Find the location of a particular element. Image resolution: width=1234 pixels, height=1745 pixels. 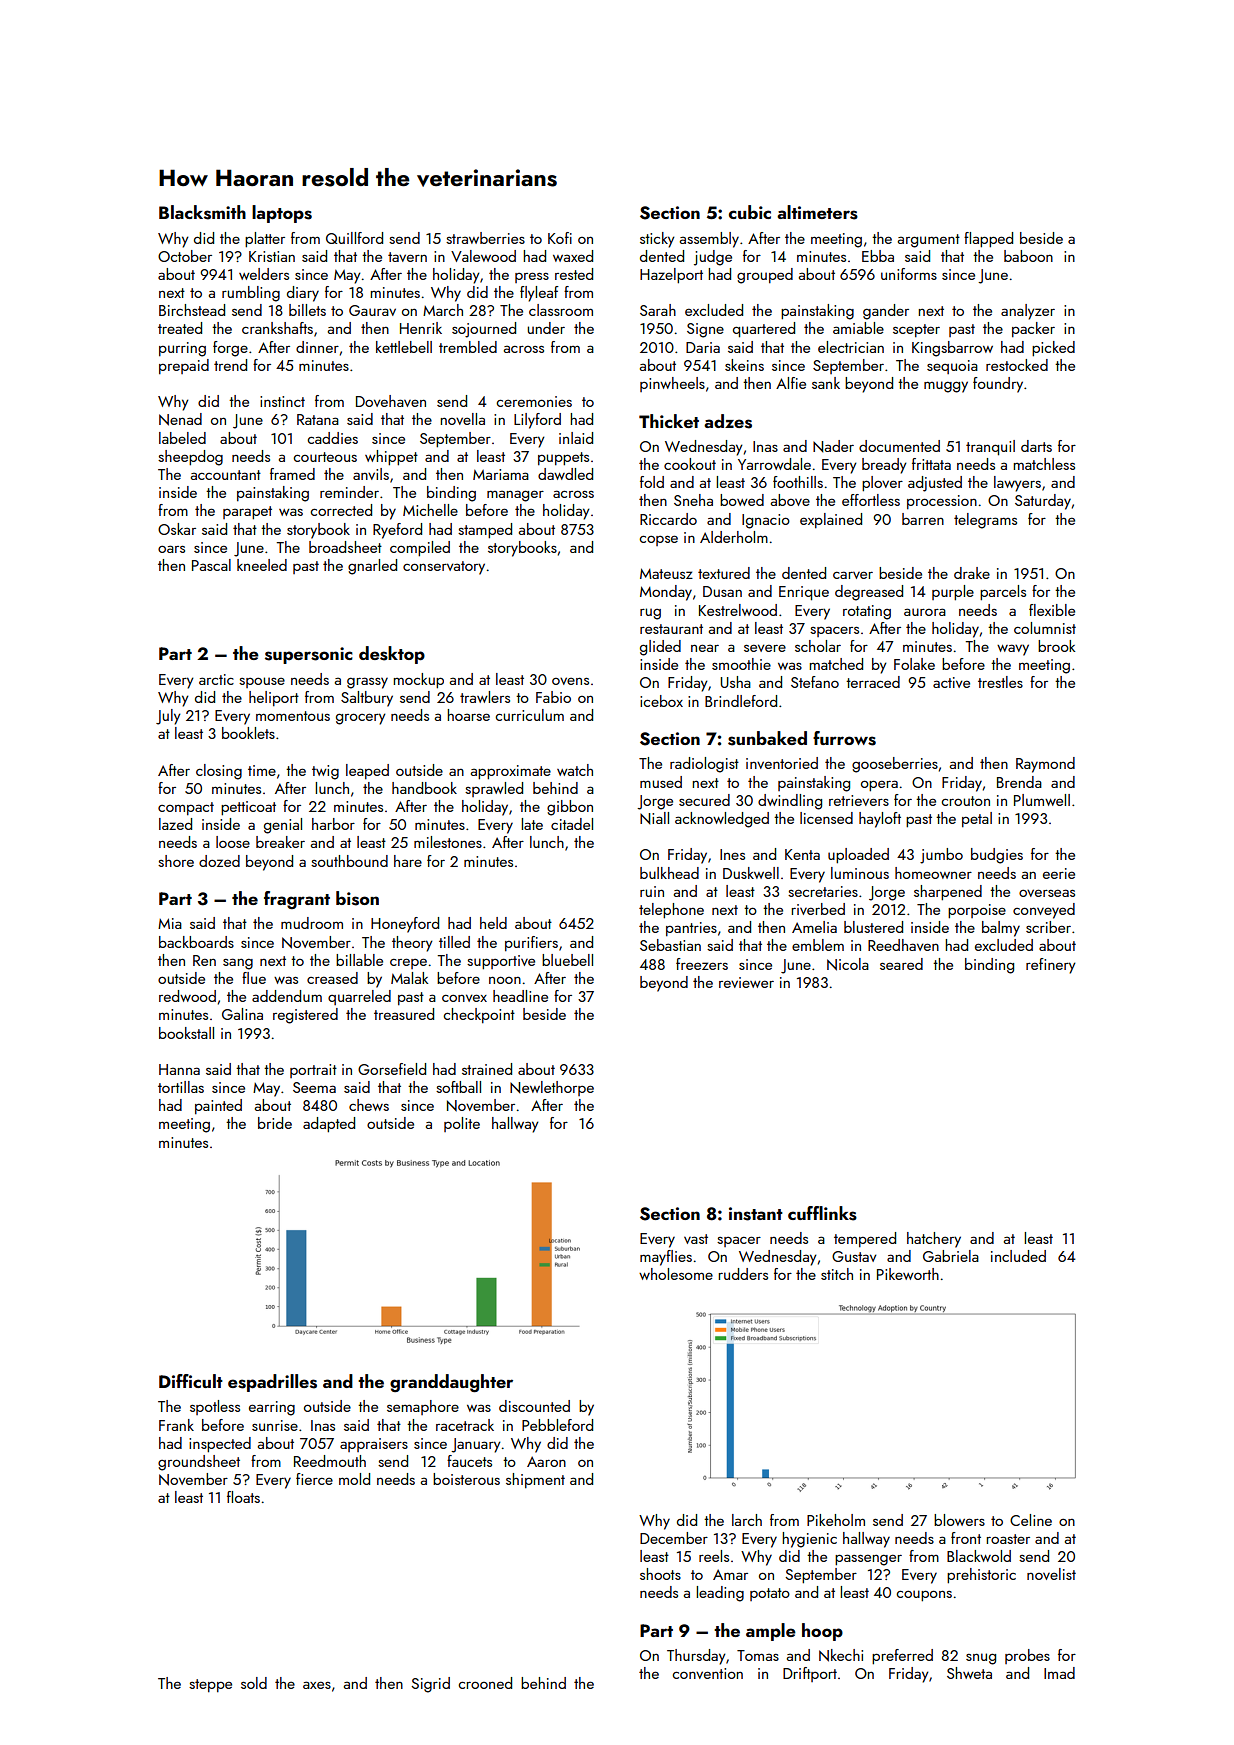

Quillford is located at coordinates (354, 238).
